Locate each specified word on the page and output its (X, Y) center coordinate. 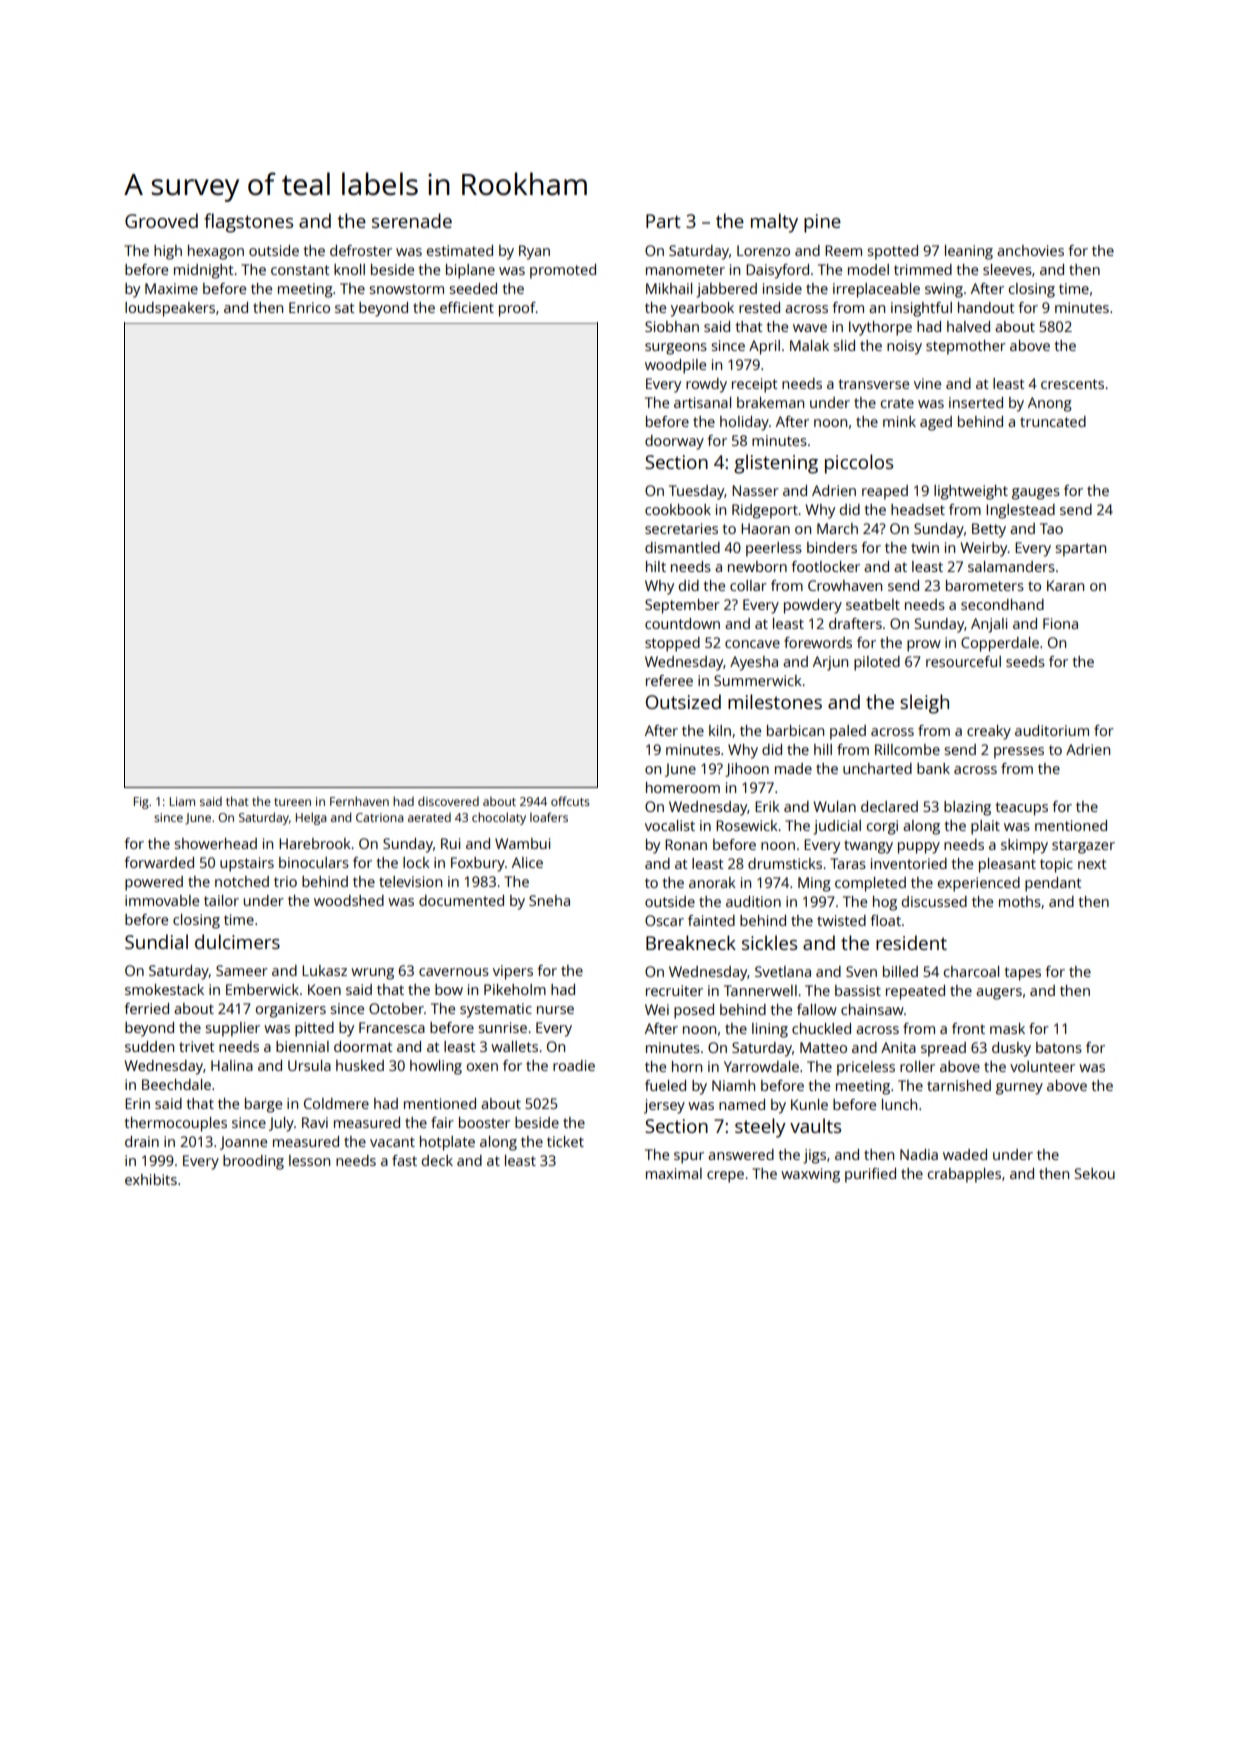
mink (899, 421)
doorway (674, 442)
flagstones (248, 223)
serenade (412, 220)
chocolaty (499, 818)
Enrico (309, 307)
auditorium (1052, 730)
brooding (253, 1162)
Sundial (156, 941)
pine (822, 223)
